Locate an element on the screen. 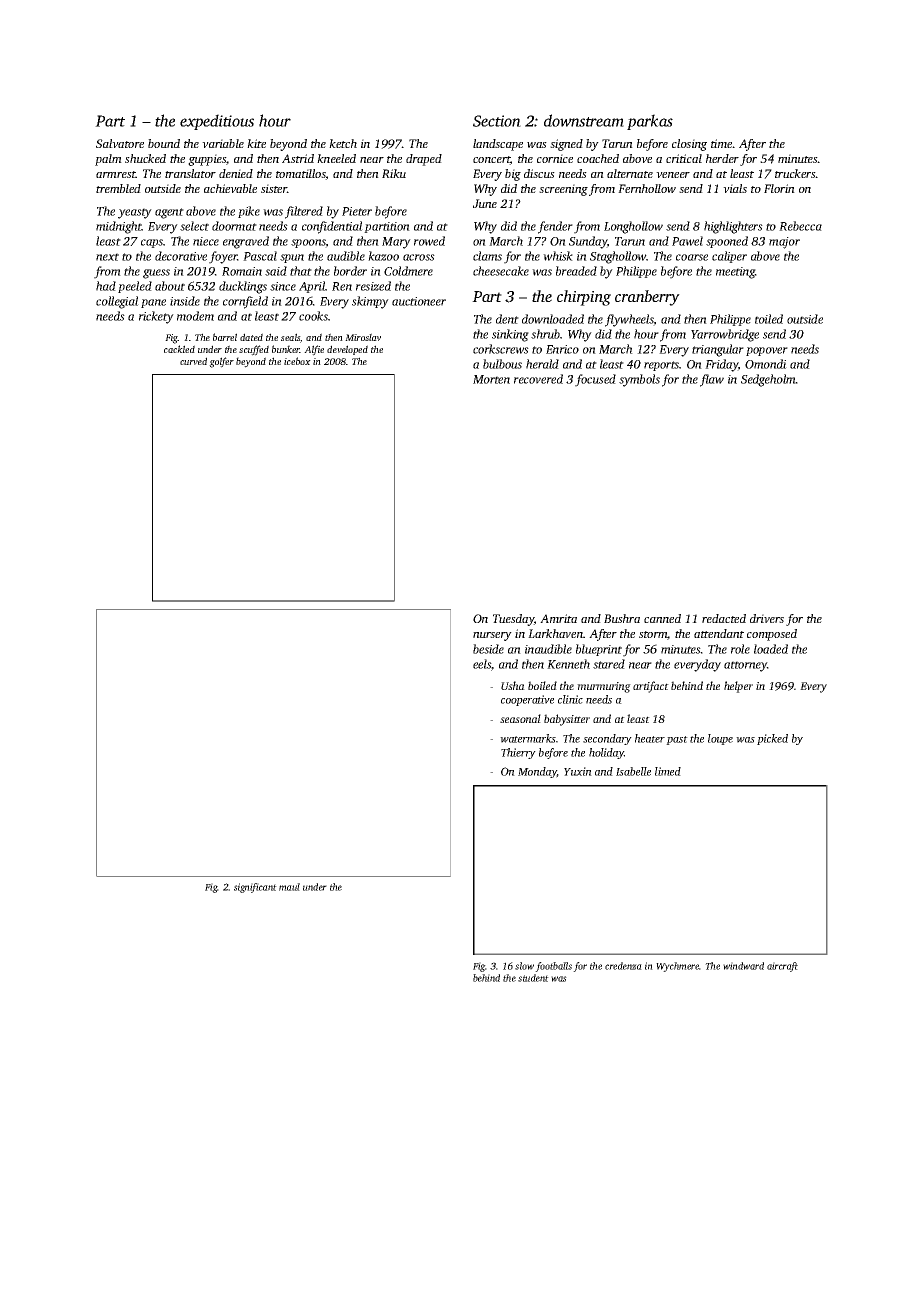  herder is located at coordinates (722, 158).
